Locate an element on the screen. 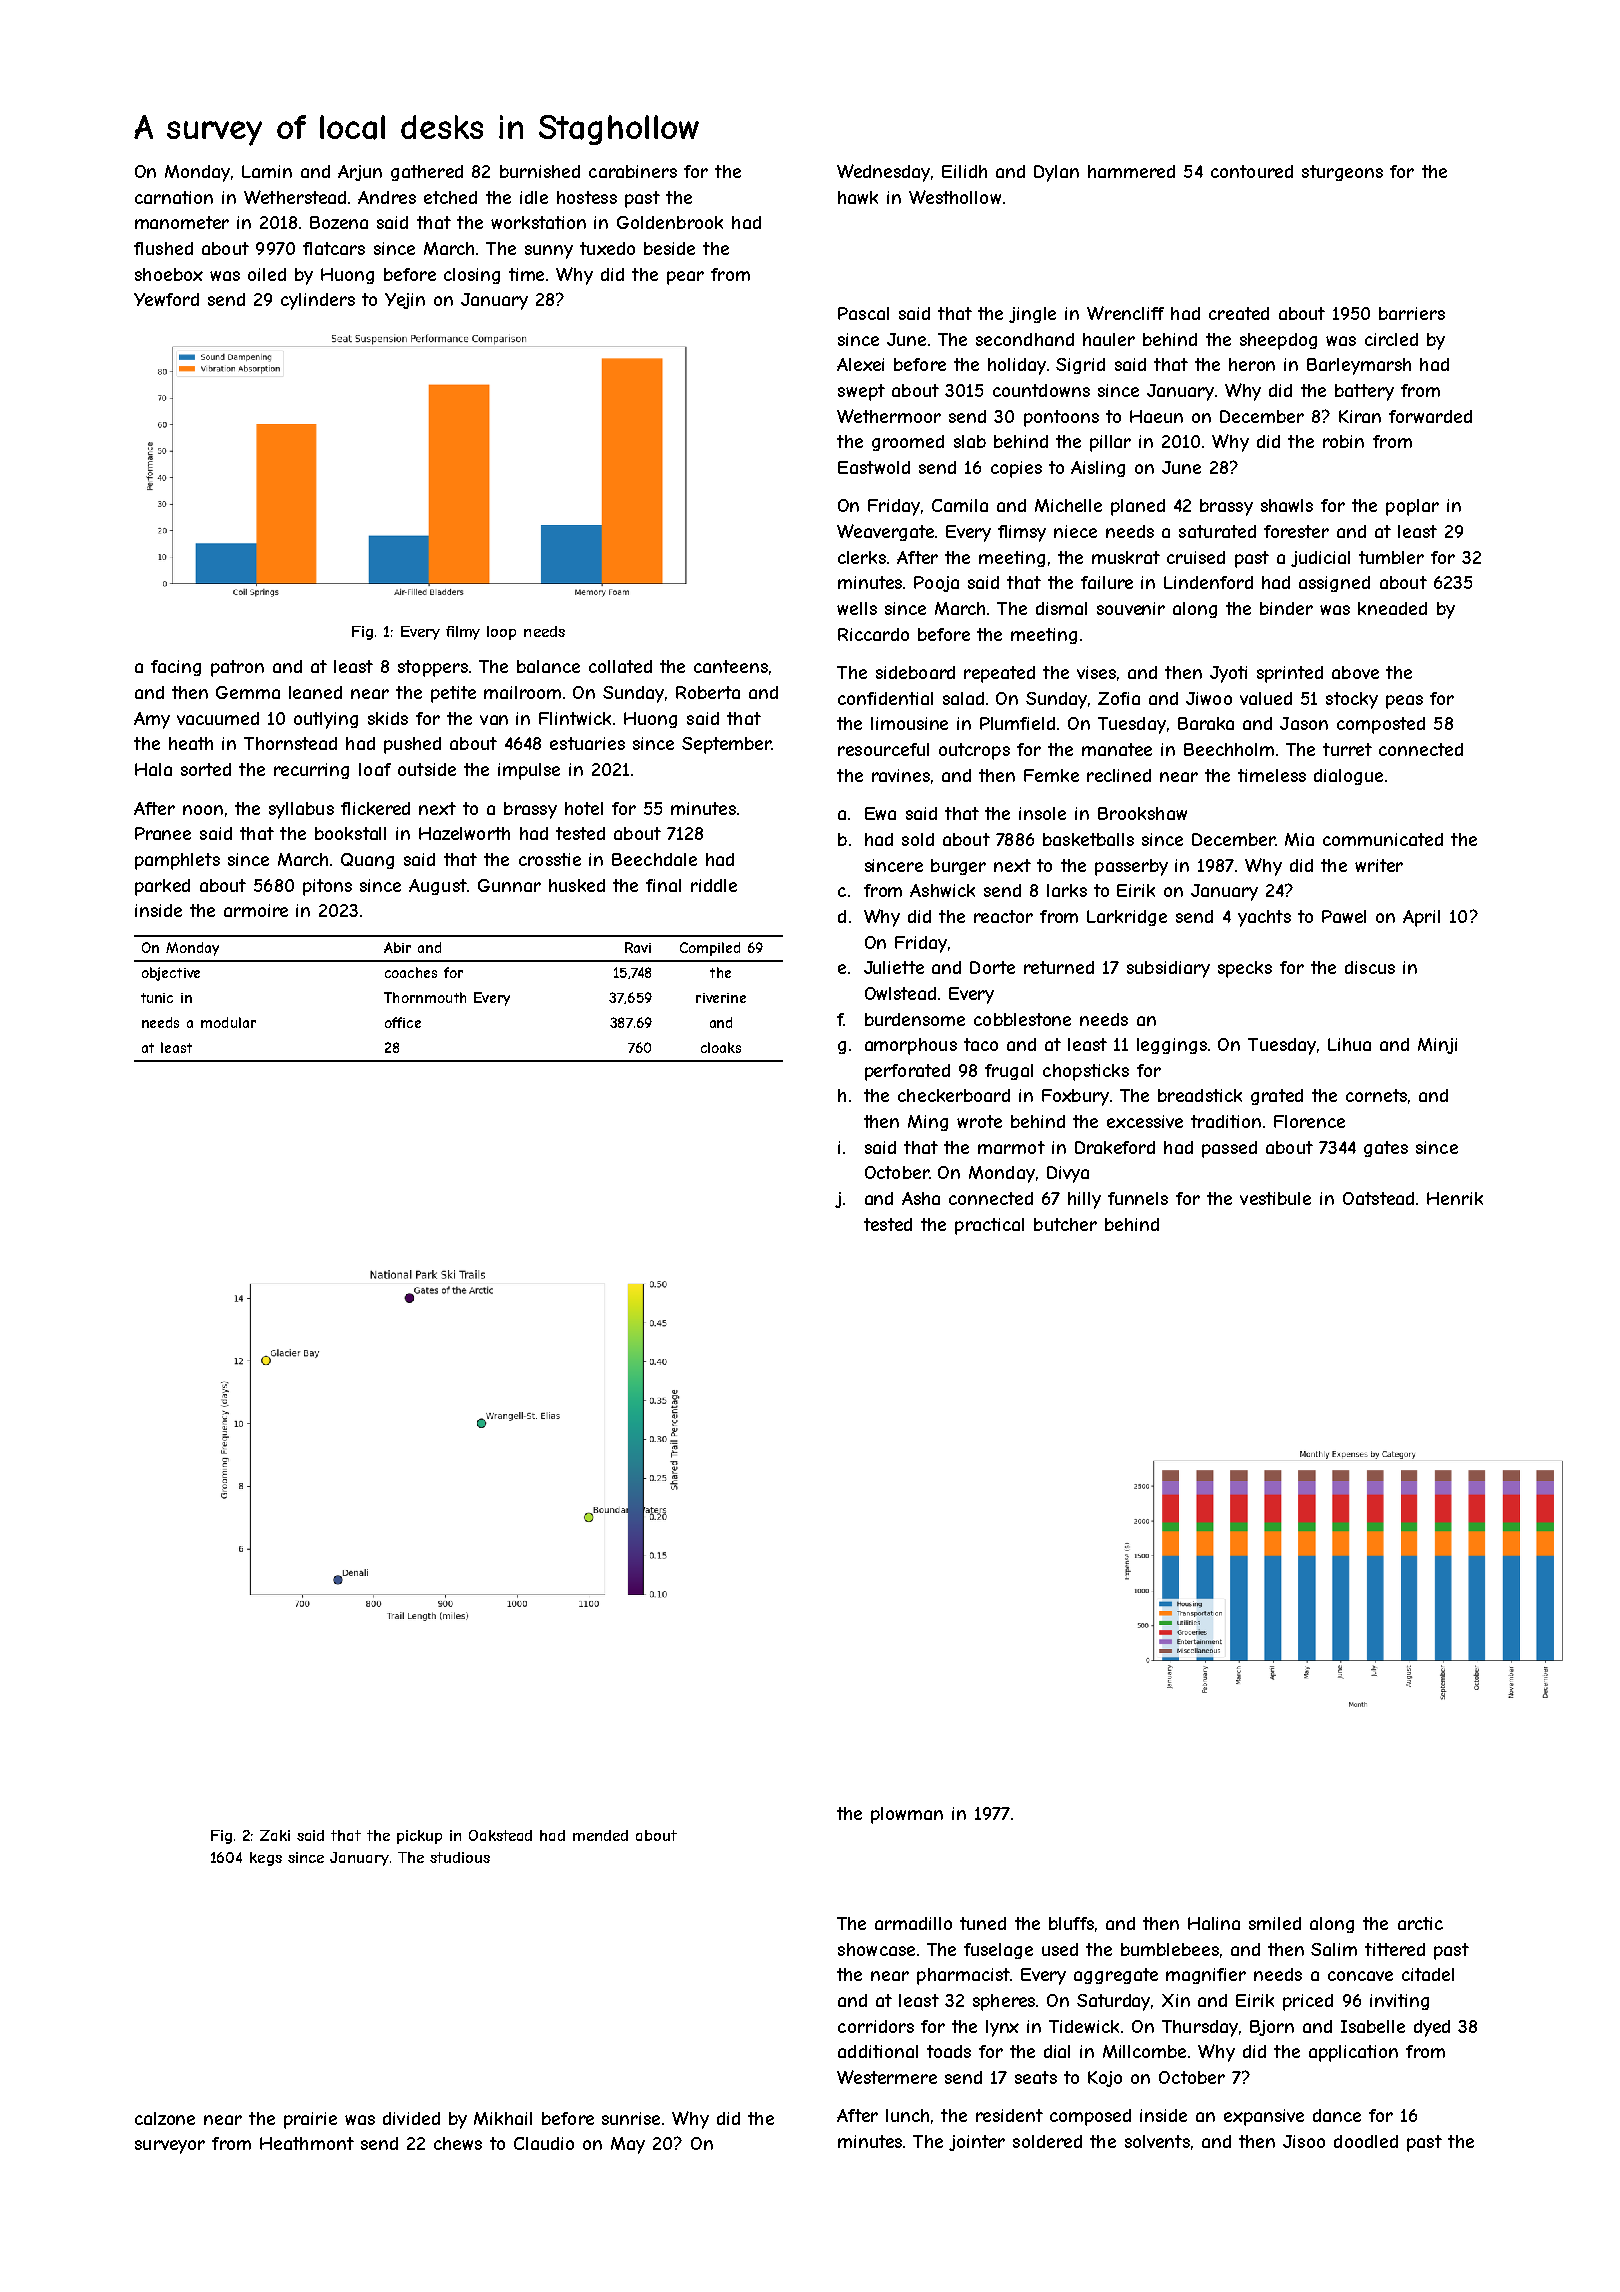 Image resolution: width=1620 pixels, height=2292 pixels. tumbler is located at coordinates (1391, 557).
